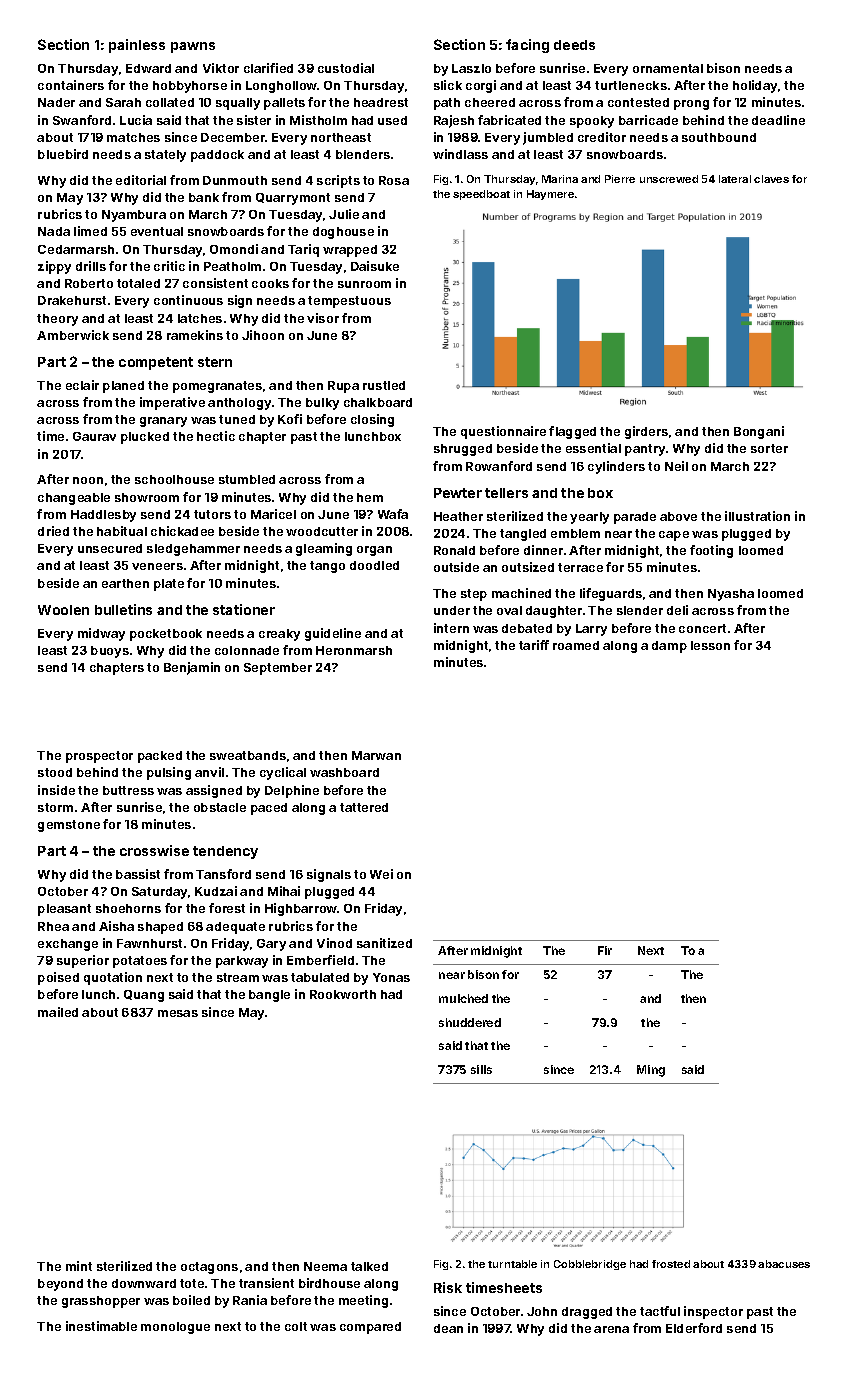  I want to click on Rookworth, so click(343, 994).
